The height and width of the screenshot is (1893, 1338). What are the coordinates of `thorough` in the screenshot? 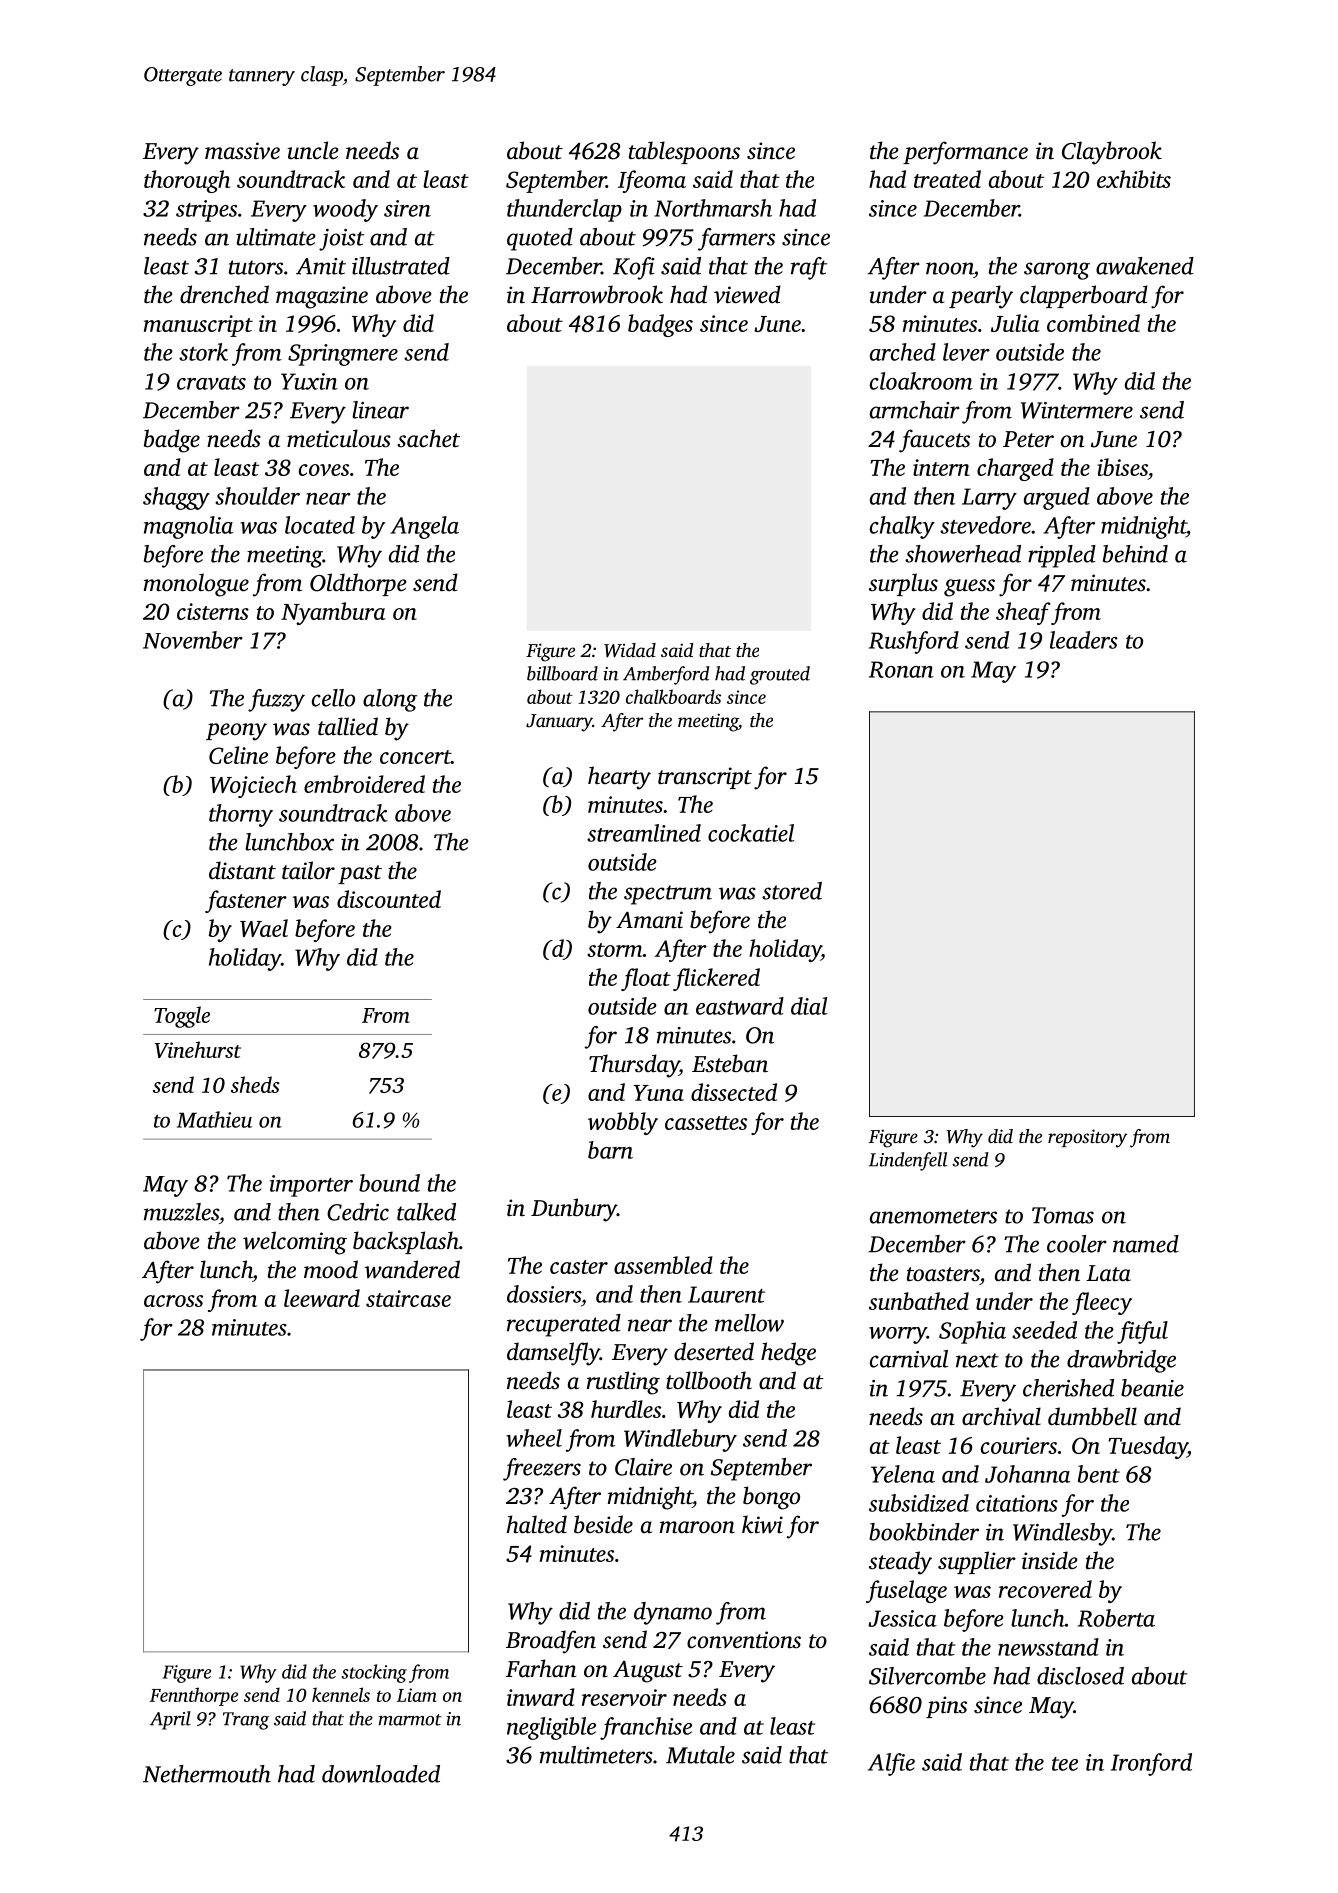 It's located at (187, 181).
